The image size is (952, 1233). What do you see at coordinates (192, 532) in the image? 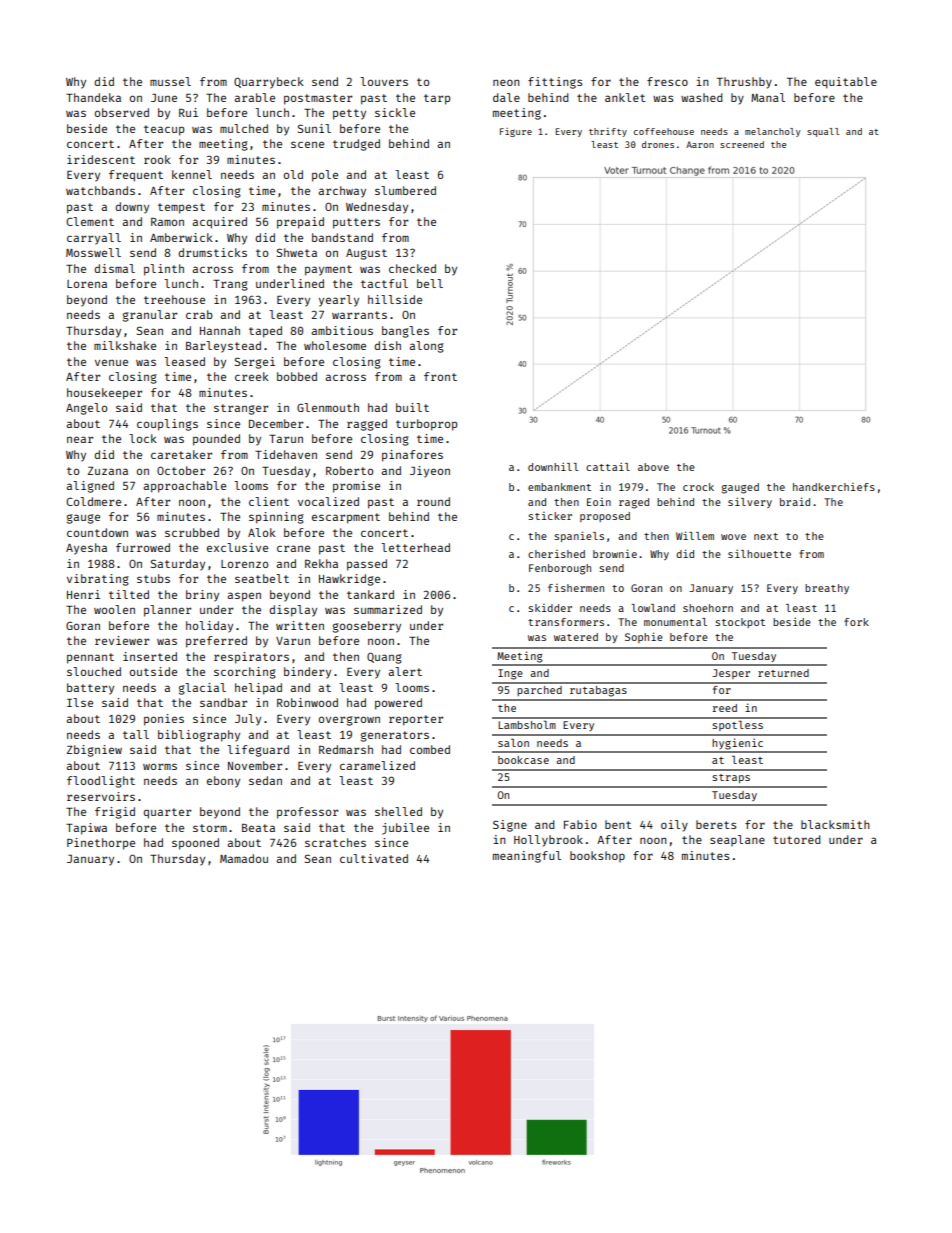
I see `scrubbed` at bounding box center [192, 532].
